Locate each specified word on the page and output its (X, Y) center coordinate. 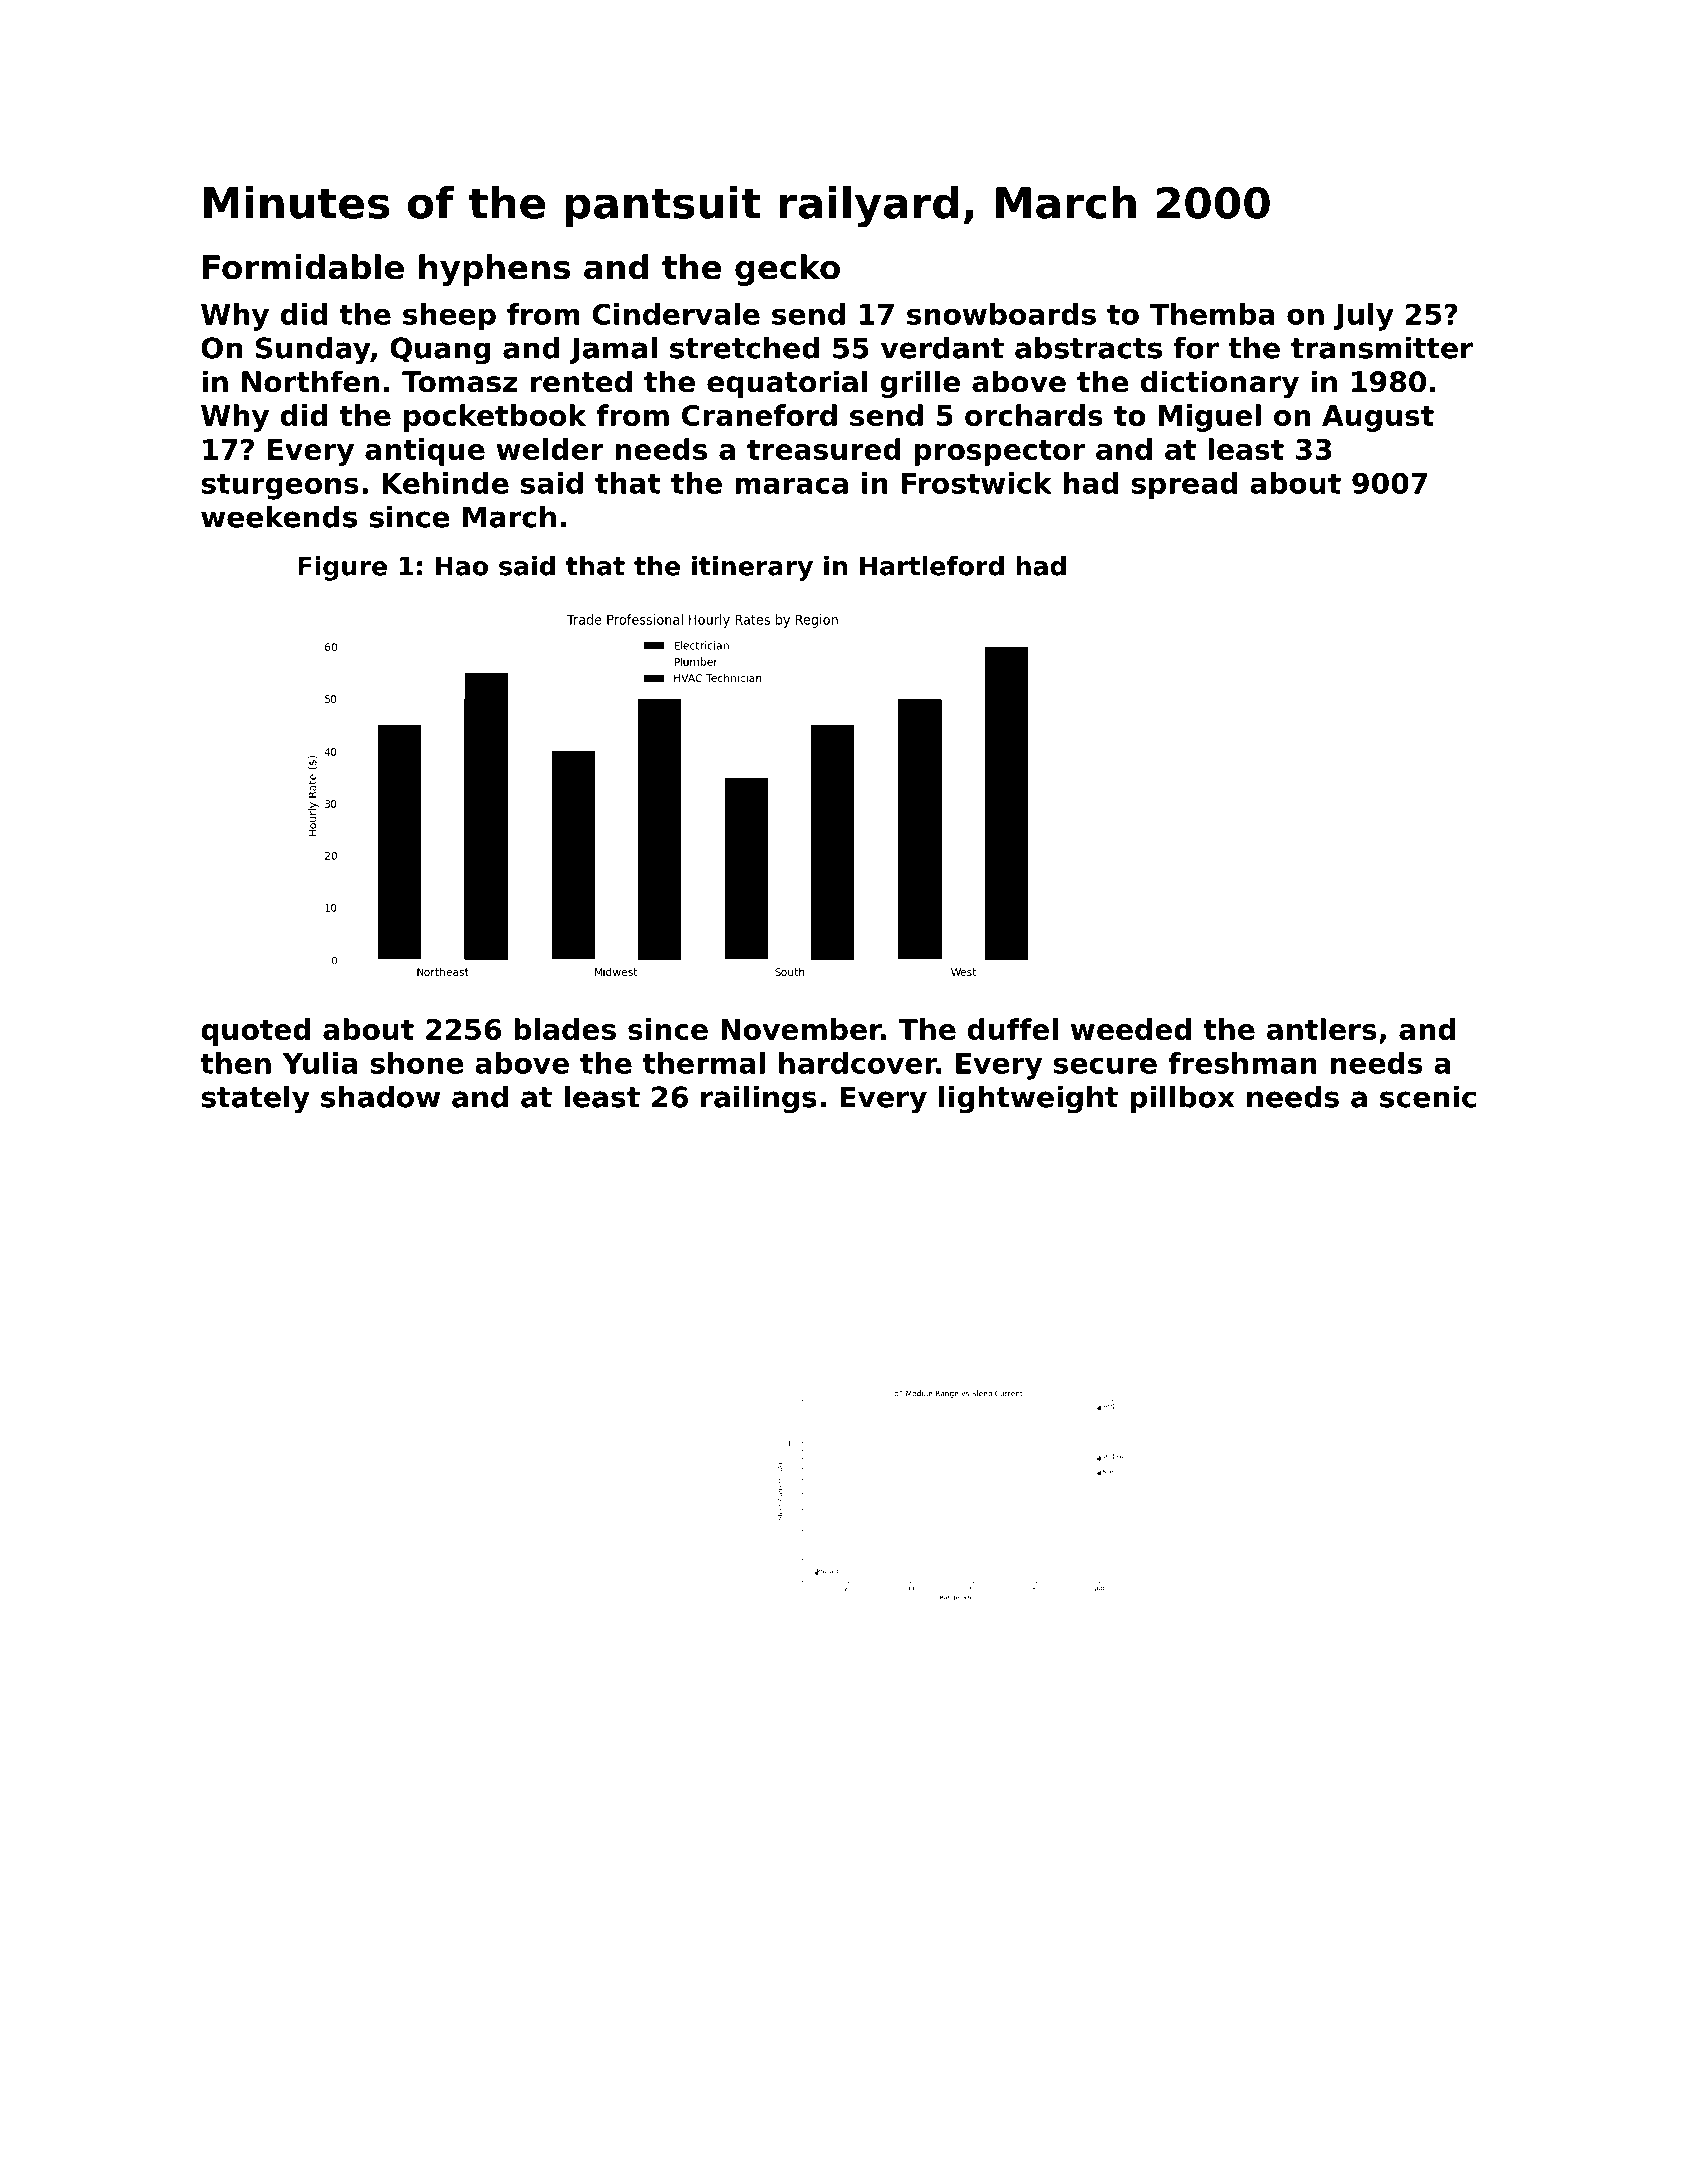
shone (417, 1063)
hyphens (494, 270)
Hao (462, 566)
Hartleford (932, 566)
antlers (1322, 1029)
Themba (1212, 314)
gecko (787, 270)
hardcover (858, 1063)
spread (1184, 486)
